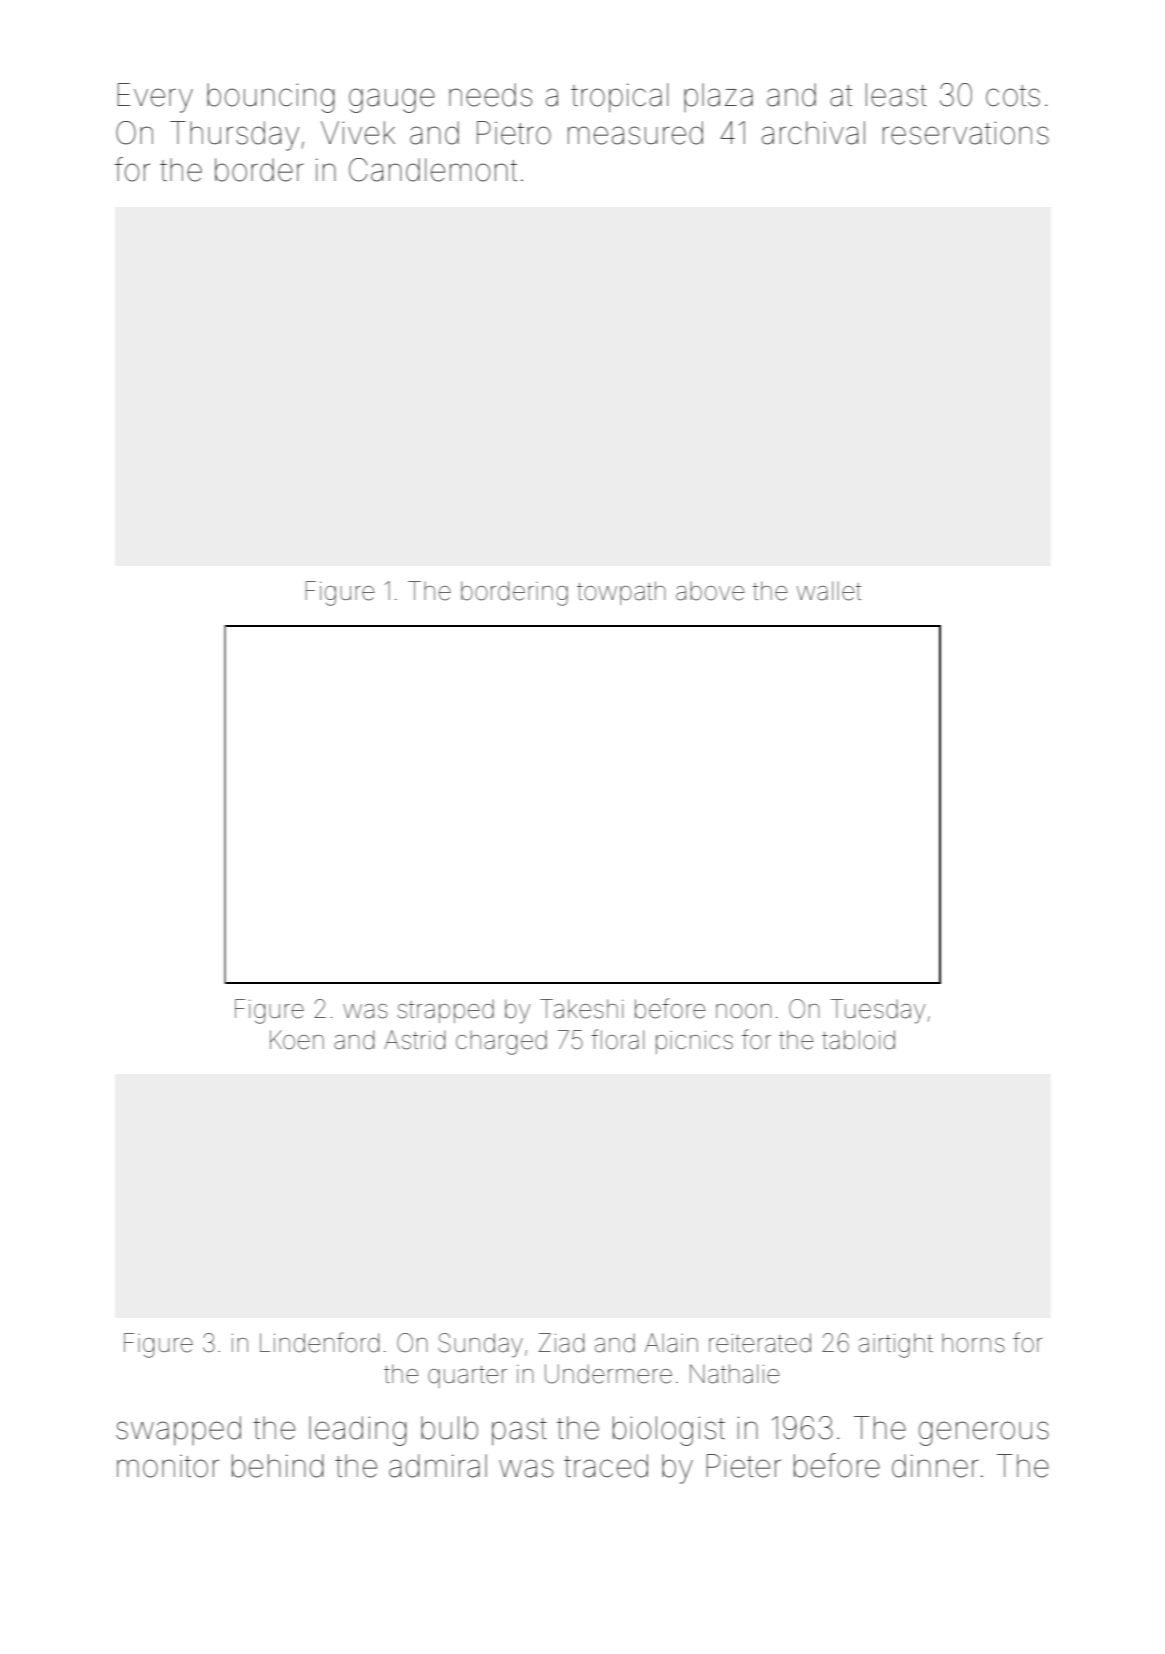 This screenshot has width=1165, height=1654. What do you see at coordinates (710, 591) in the screenshot?
I see `above` at bounding box center [710, 591].
